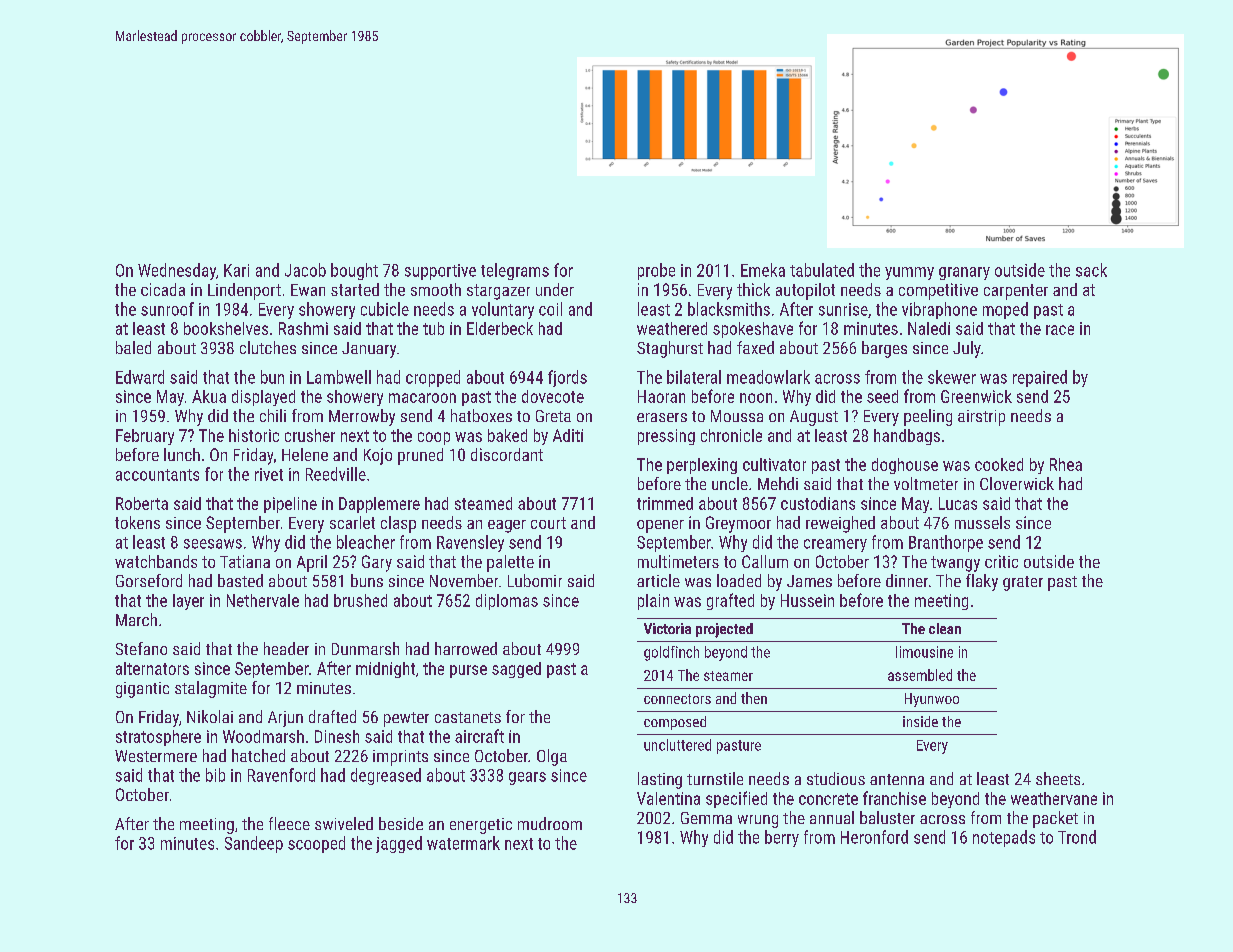 Image resolution: width=1233 pixels, height=952 pixels. What do you see at coordinates (897, 779) in the image?
I see `antenna` at bounding box center [897, 779].
